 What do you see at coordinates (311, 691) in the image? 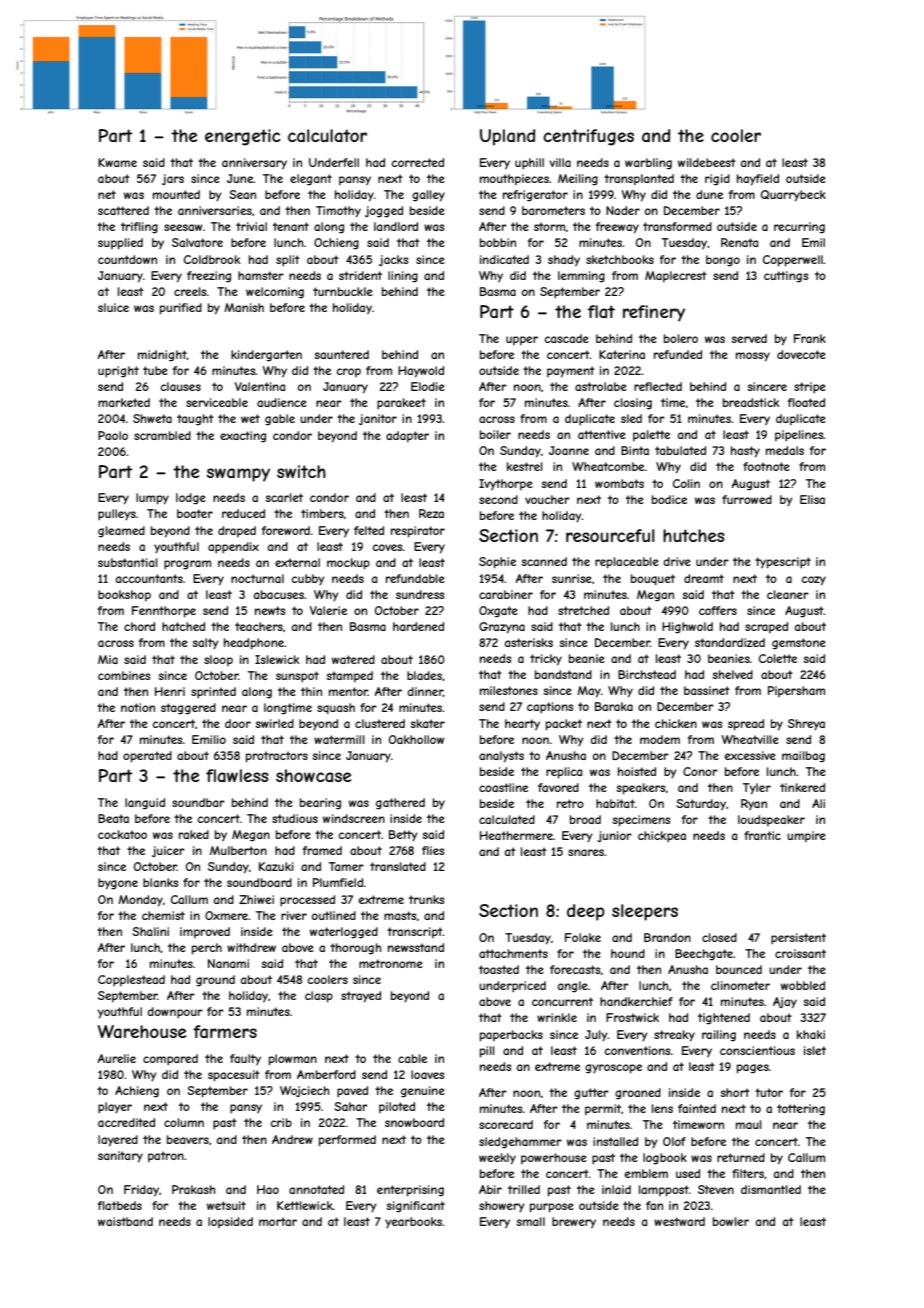
I see `thin` at bounding box center [311, 691].
